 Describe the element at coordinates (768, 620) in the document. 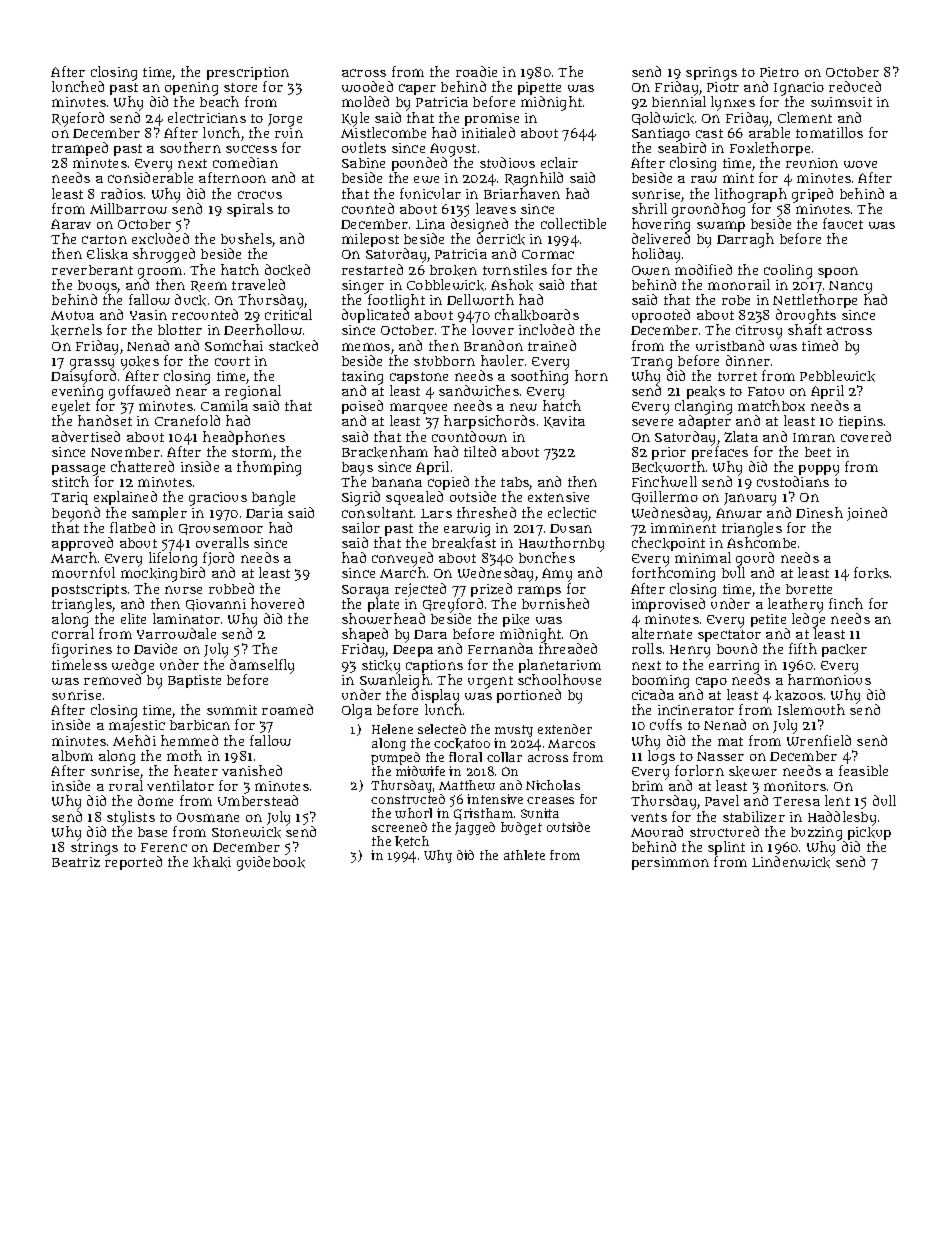

I see `petite` at that location.
